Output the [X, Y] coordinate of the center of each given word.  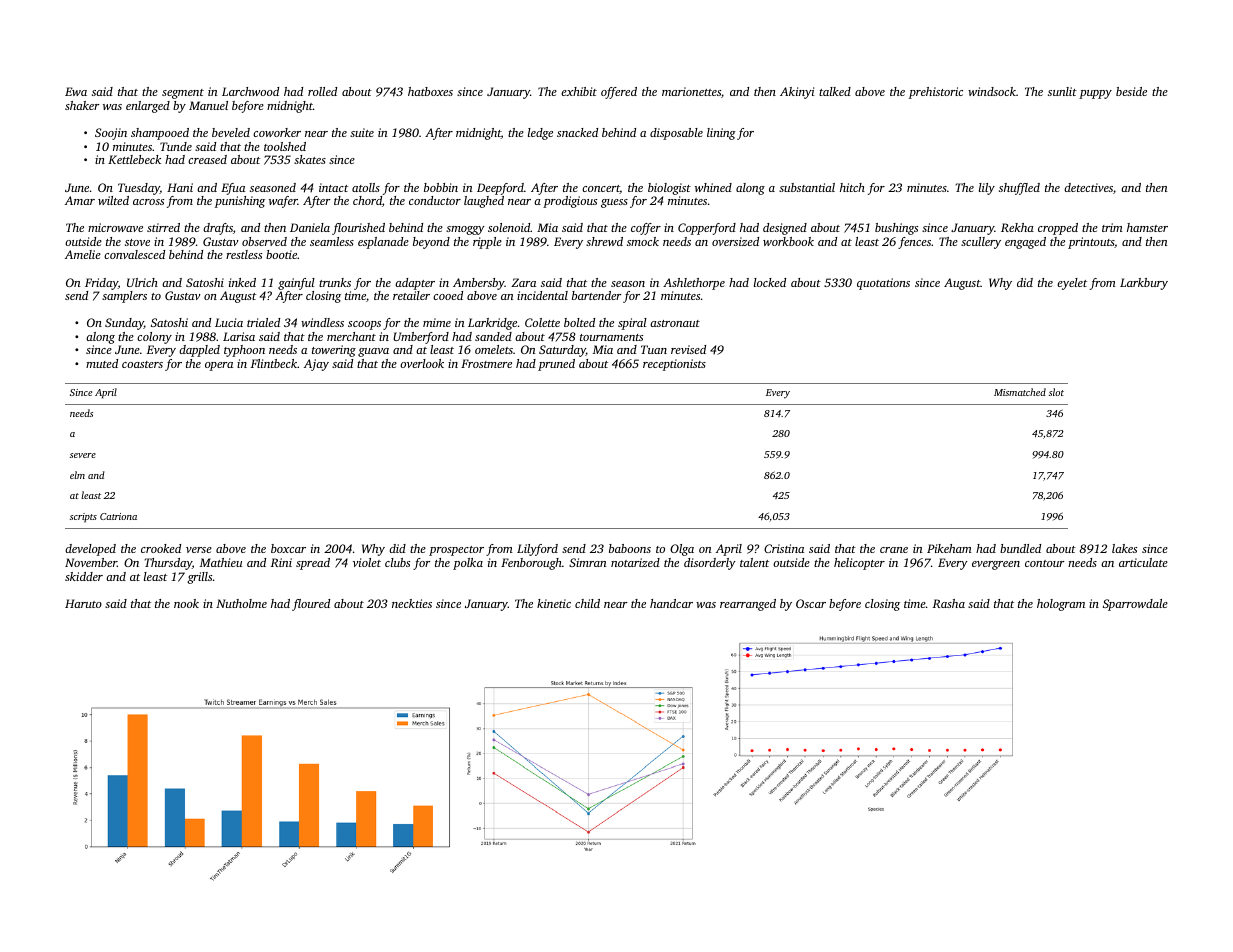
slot [1056, 392]
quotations [883, 284]
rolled [322, 91]
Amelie [83, 254]
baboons [630, 548]
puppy [1095, 94]
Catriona [118, 516]
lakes [1124, 548]
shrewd [604, 241]
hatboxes [430, 91]
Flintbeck [274, 363]
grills [199, 578]
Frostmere [486, 363]
